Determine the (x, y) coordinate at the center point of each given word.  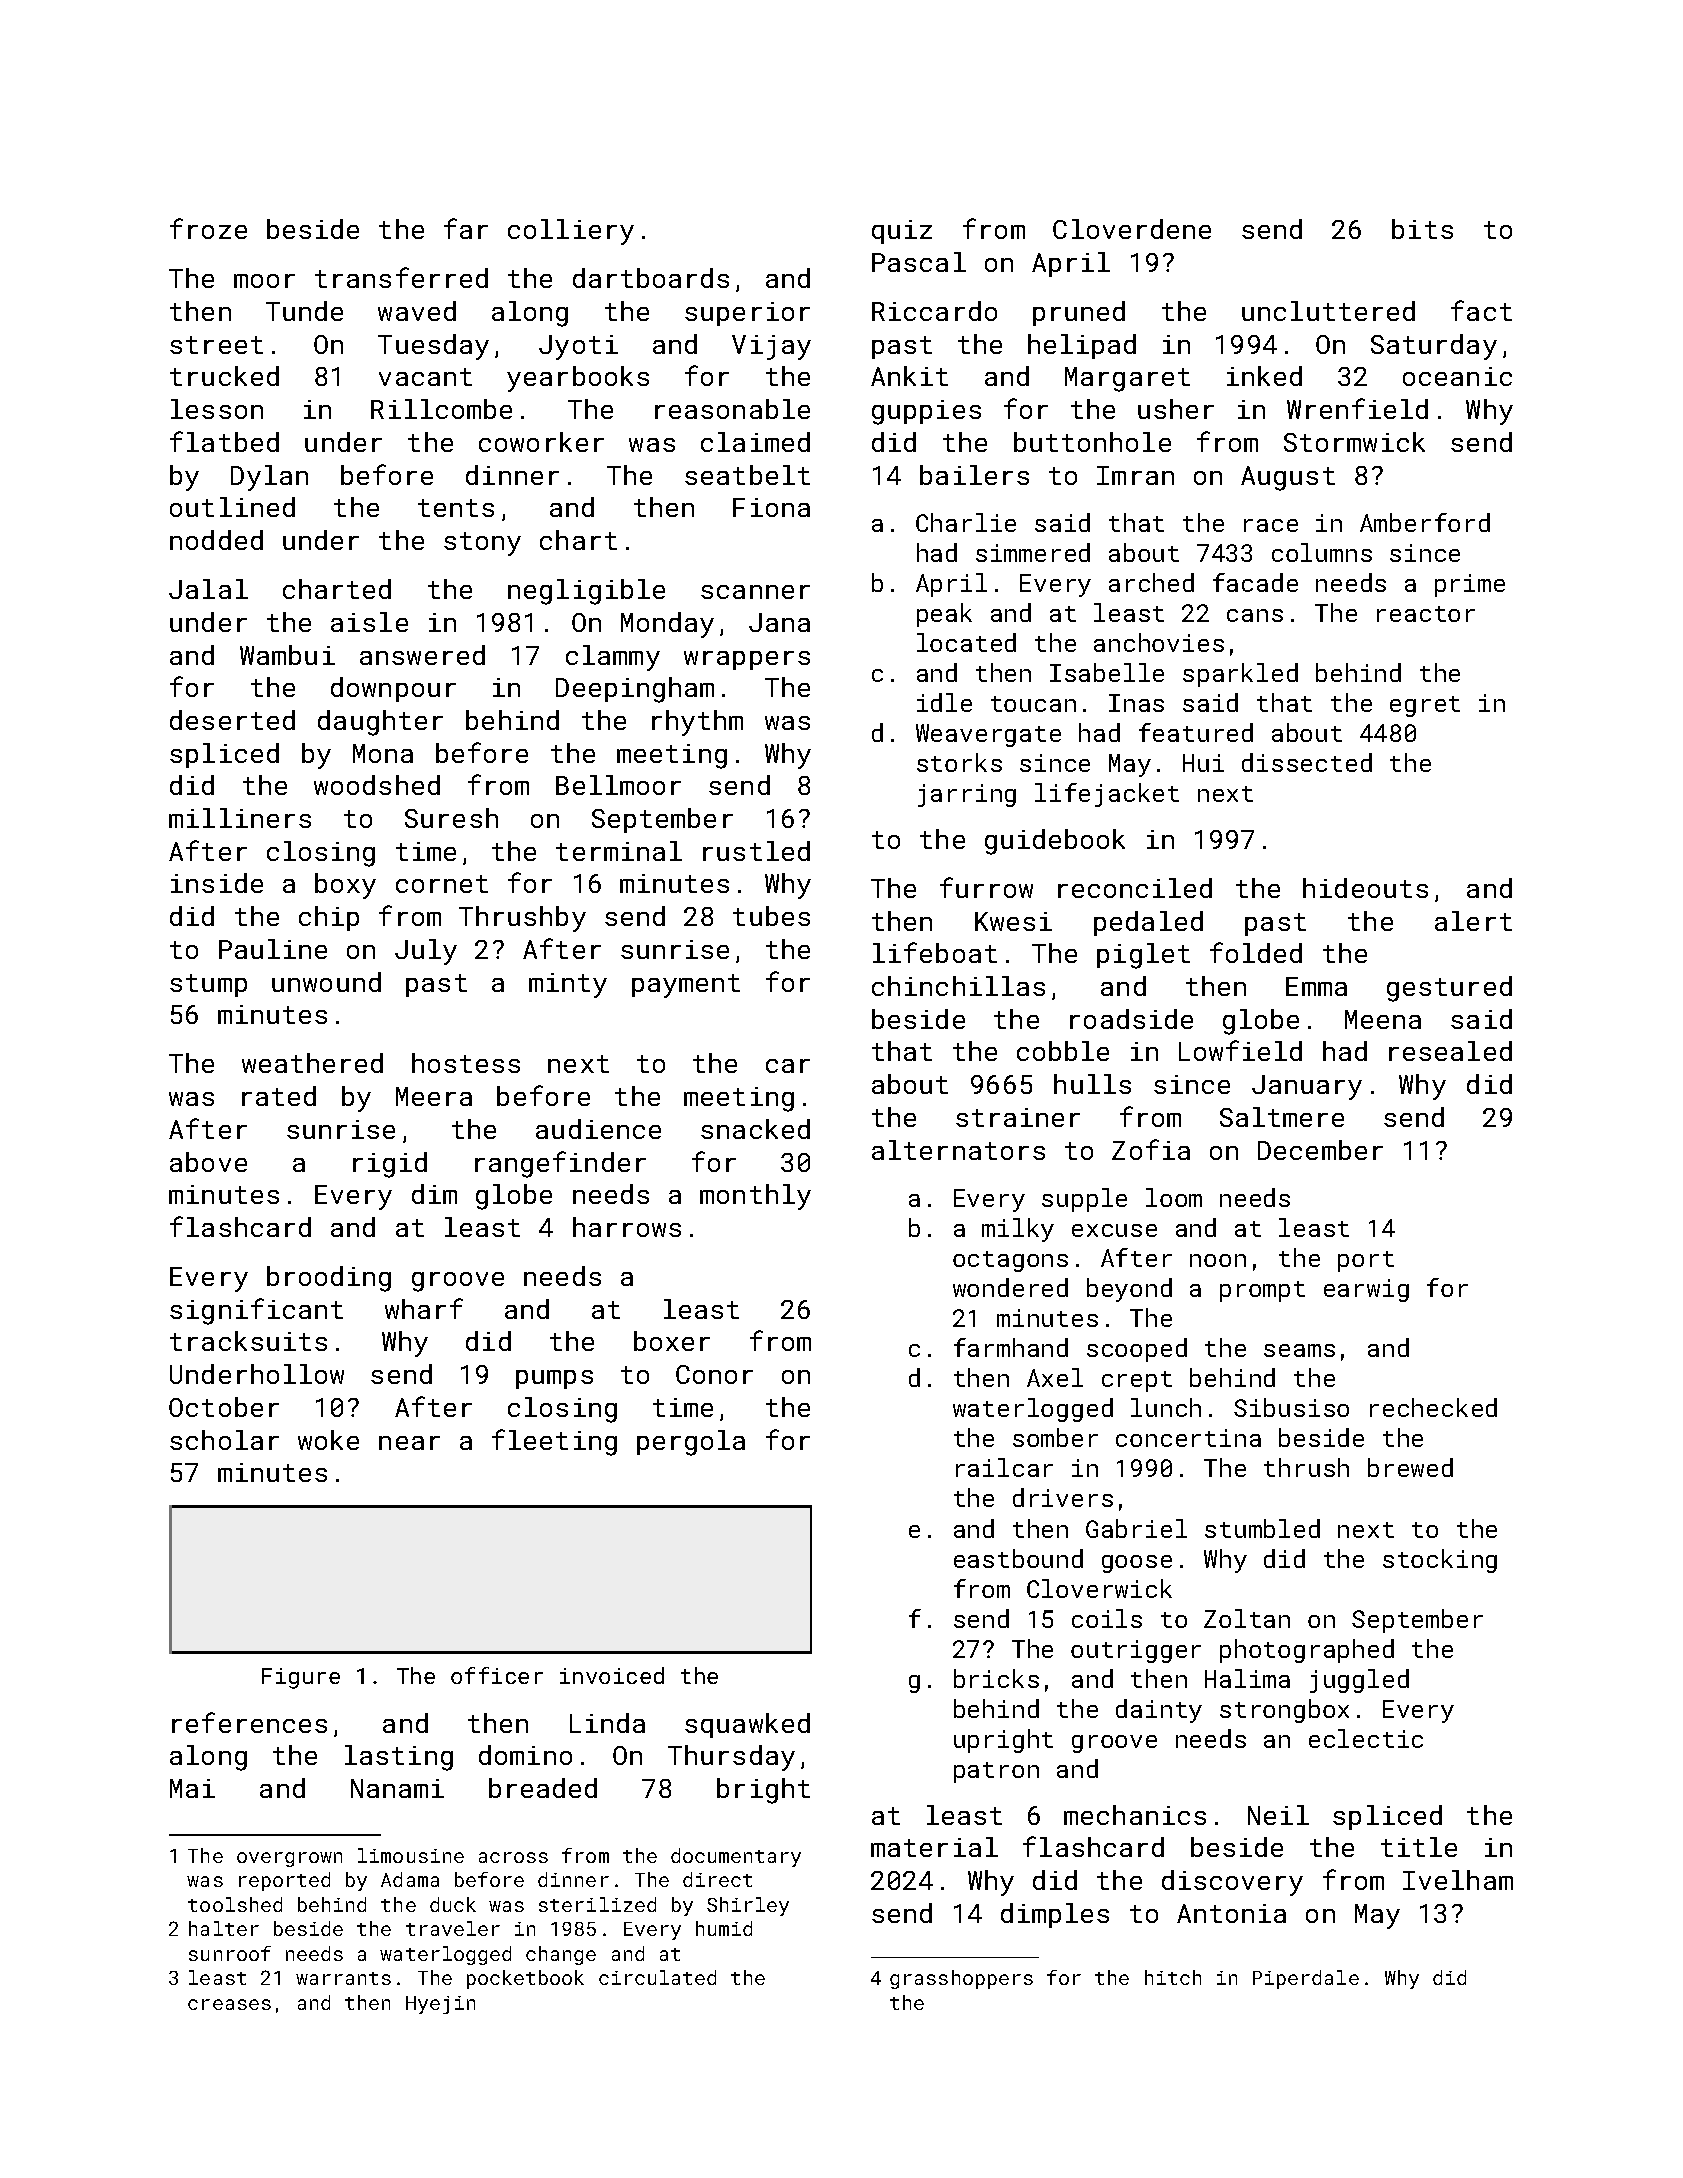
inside (217, 883)
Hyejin (440, 2005)
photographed (1307, 1651)
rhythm (697, 723)
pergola (691, 1443)
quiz (902, 232)
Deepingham (635, 690)
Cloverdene (1132, 229)
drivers (1063, 1497)
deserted (232, 720)
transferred (401, 277)
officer (497, 1675)
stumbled (1262, 1528)
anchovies (1159, 642)
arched (1151, 582)
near (409, 1443)
